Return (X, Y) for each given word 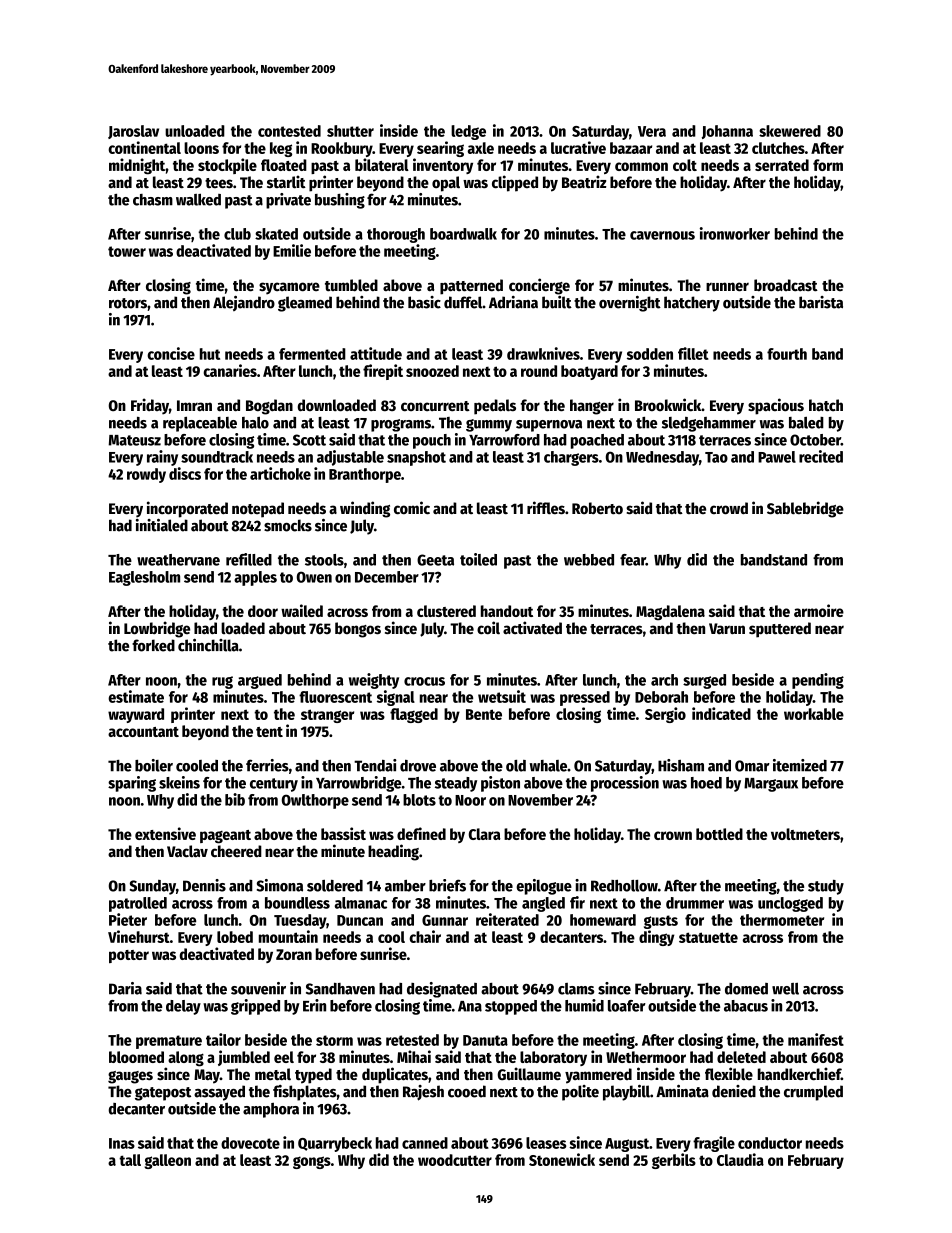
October (815, 440)
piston (500, 784)
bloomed (136, 1057)
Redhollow (624, 886)
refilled (249, 559)
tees (219, 183)
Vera (652, 131)
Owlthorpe (315, 801)
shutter (350, 131)
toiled (478, 559)
